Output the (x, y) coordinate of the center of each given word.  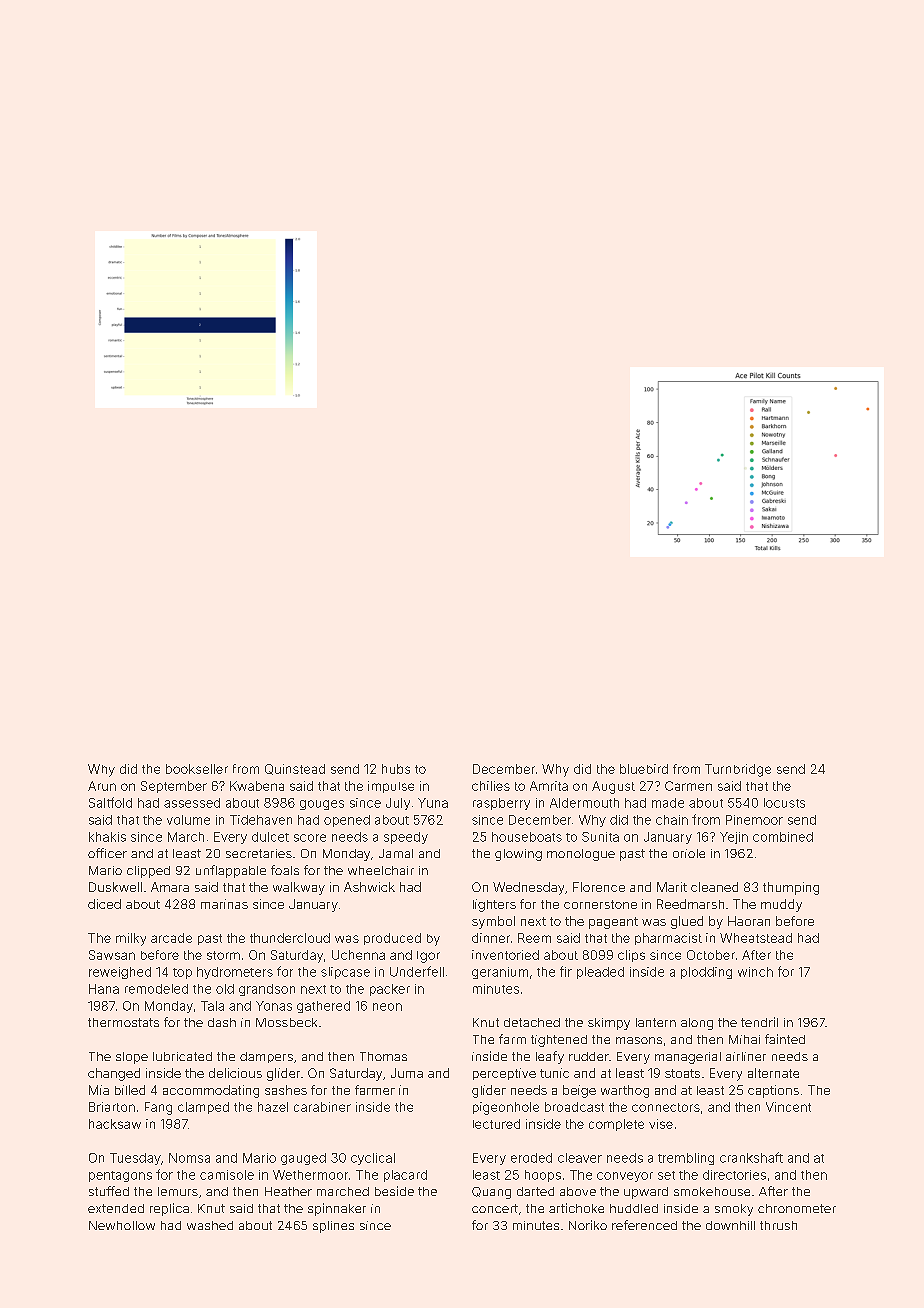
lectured (496, 1124)
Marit (672, 887)
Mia (99, 1090)
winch (755, 972)
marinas (224, 904)
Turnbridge (738, 770)
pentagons (120, 1176)
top (182, 973)
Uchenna (358, 955)
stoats (682, 1073)
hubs (396, 769)
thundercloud (290, 938)
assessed (192, 803)
